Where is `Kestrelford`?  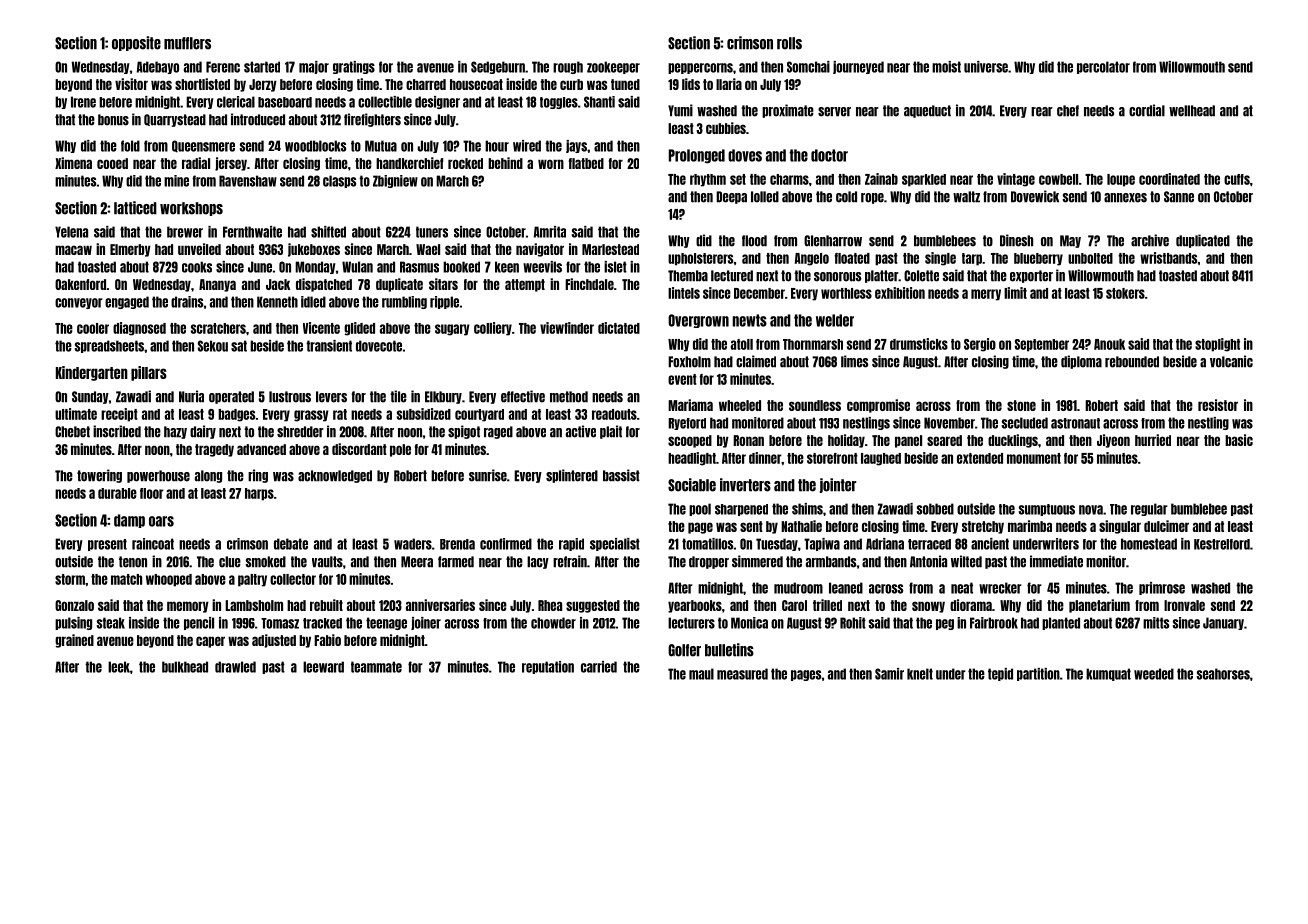
Kestrelford is located at coordinates (1222, 544).
